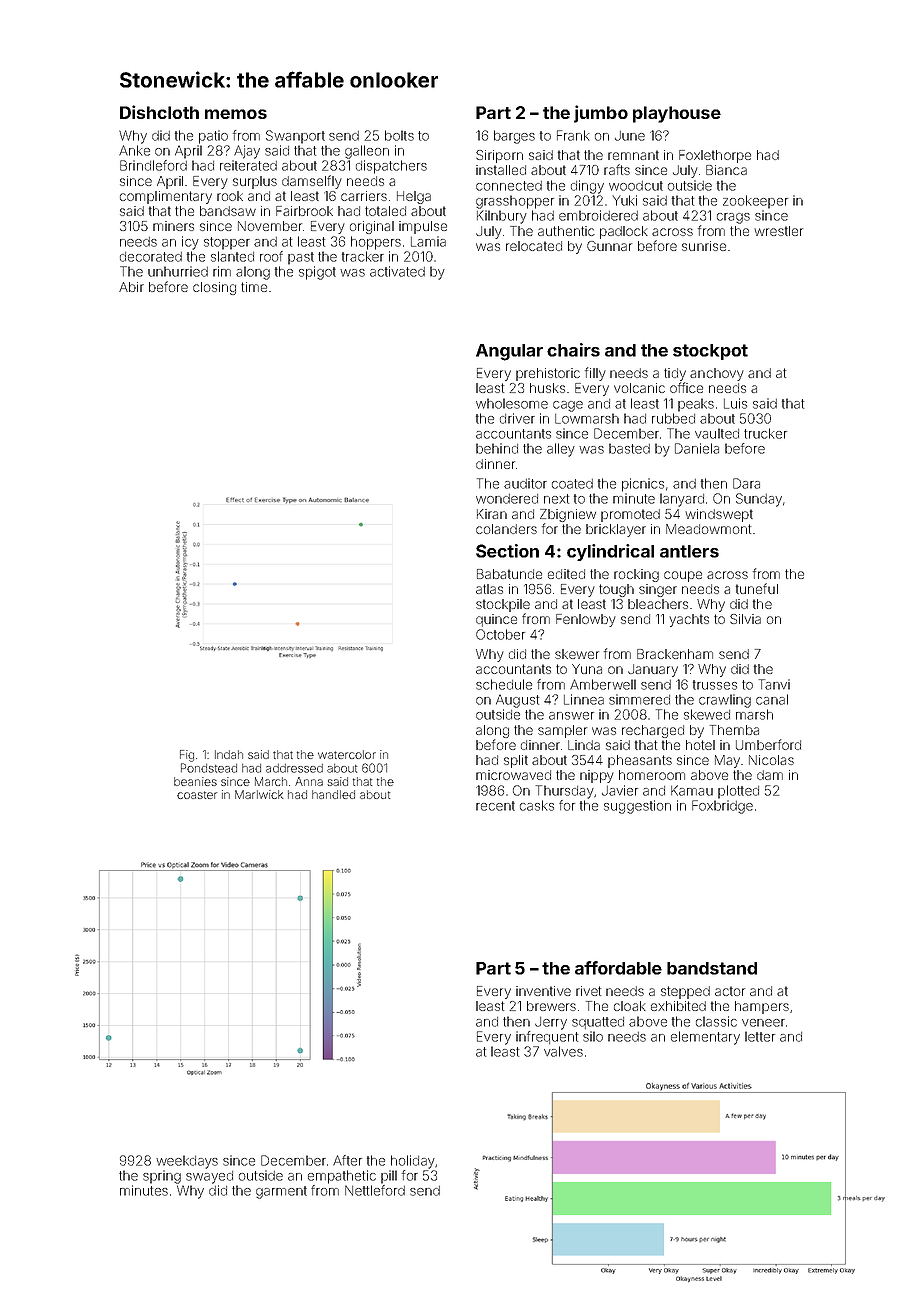 The width and height of the page is (924, 1311). What do you see at coordinates (209, 768) in the page?
I see `Pondstead` at bounding box center [209, 768].
